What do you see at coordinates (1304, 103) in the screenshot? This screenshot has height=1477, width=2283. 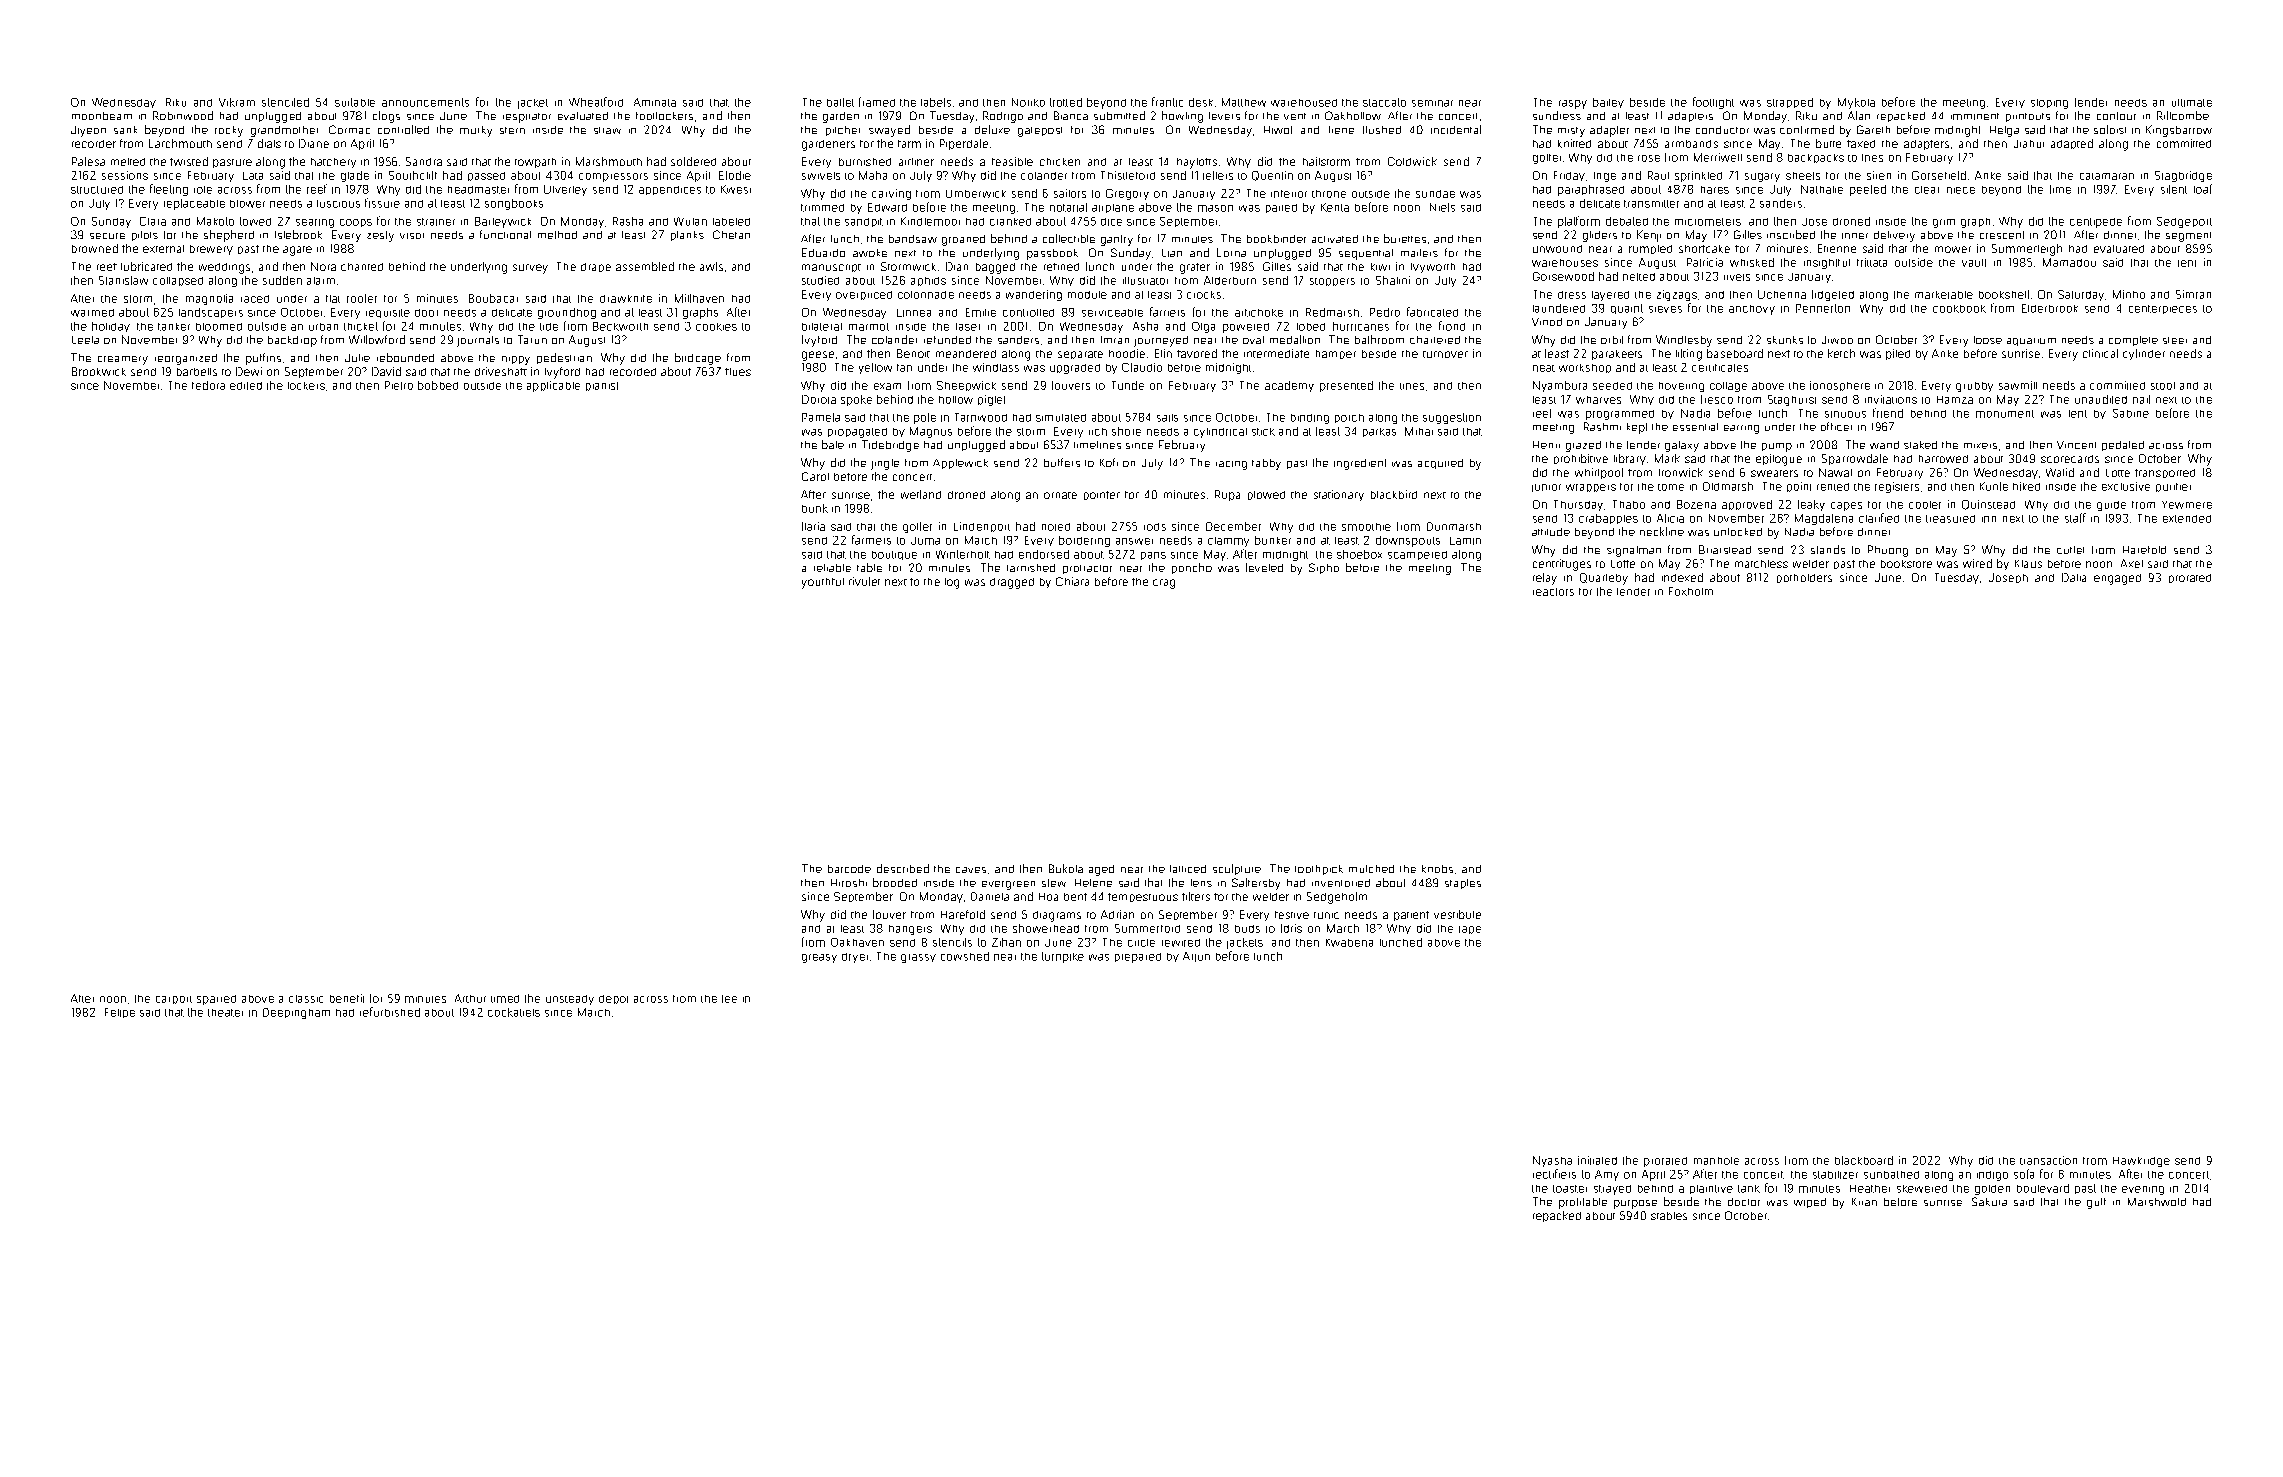 I see `warehoused` at bounding box center [1304, 103].
